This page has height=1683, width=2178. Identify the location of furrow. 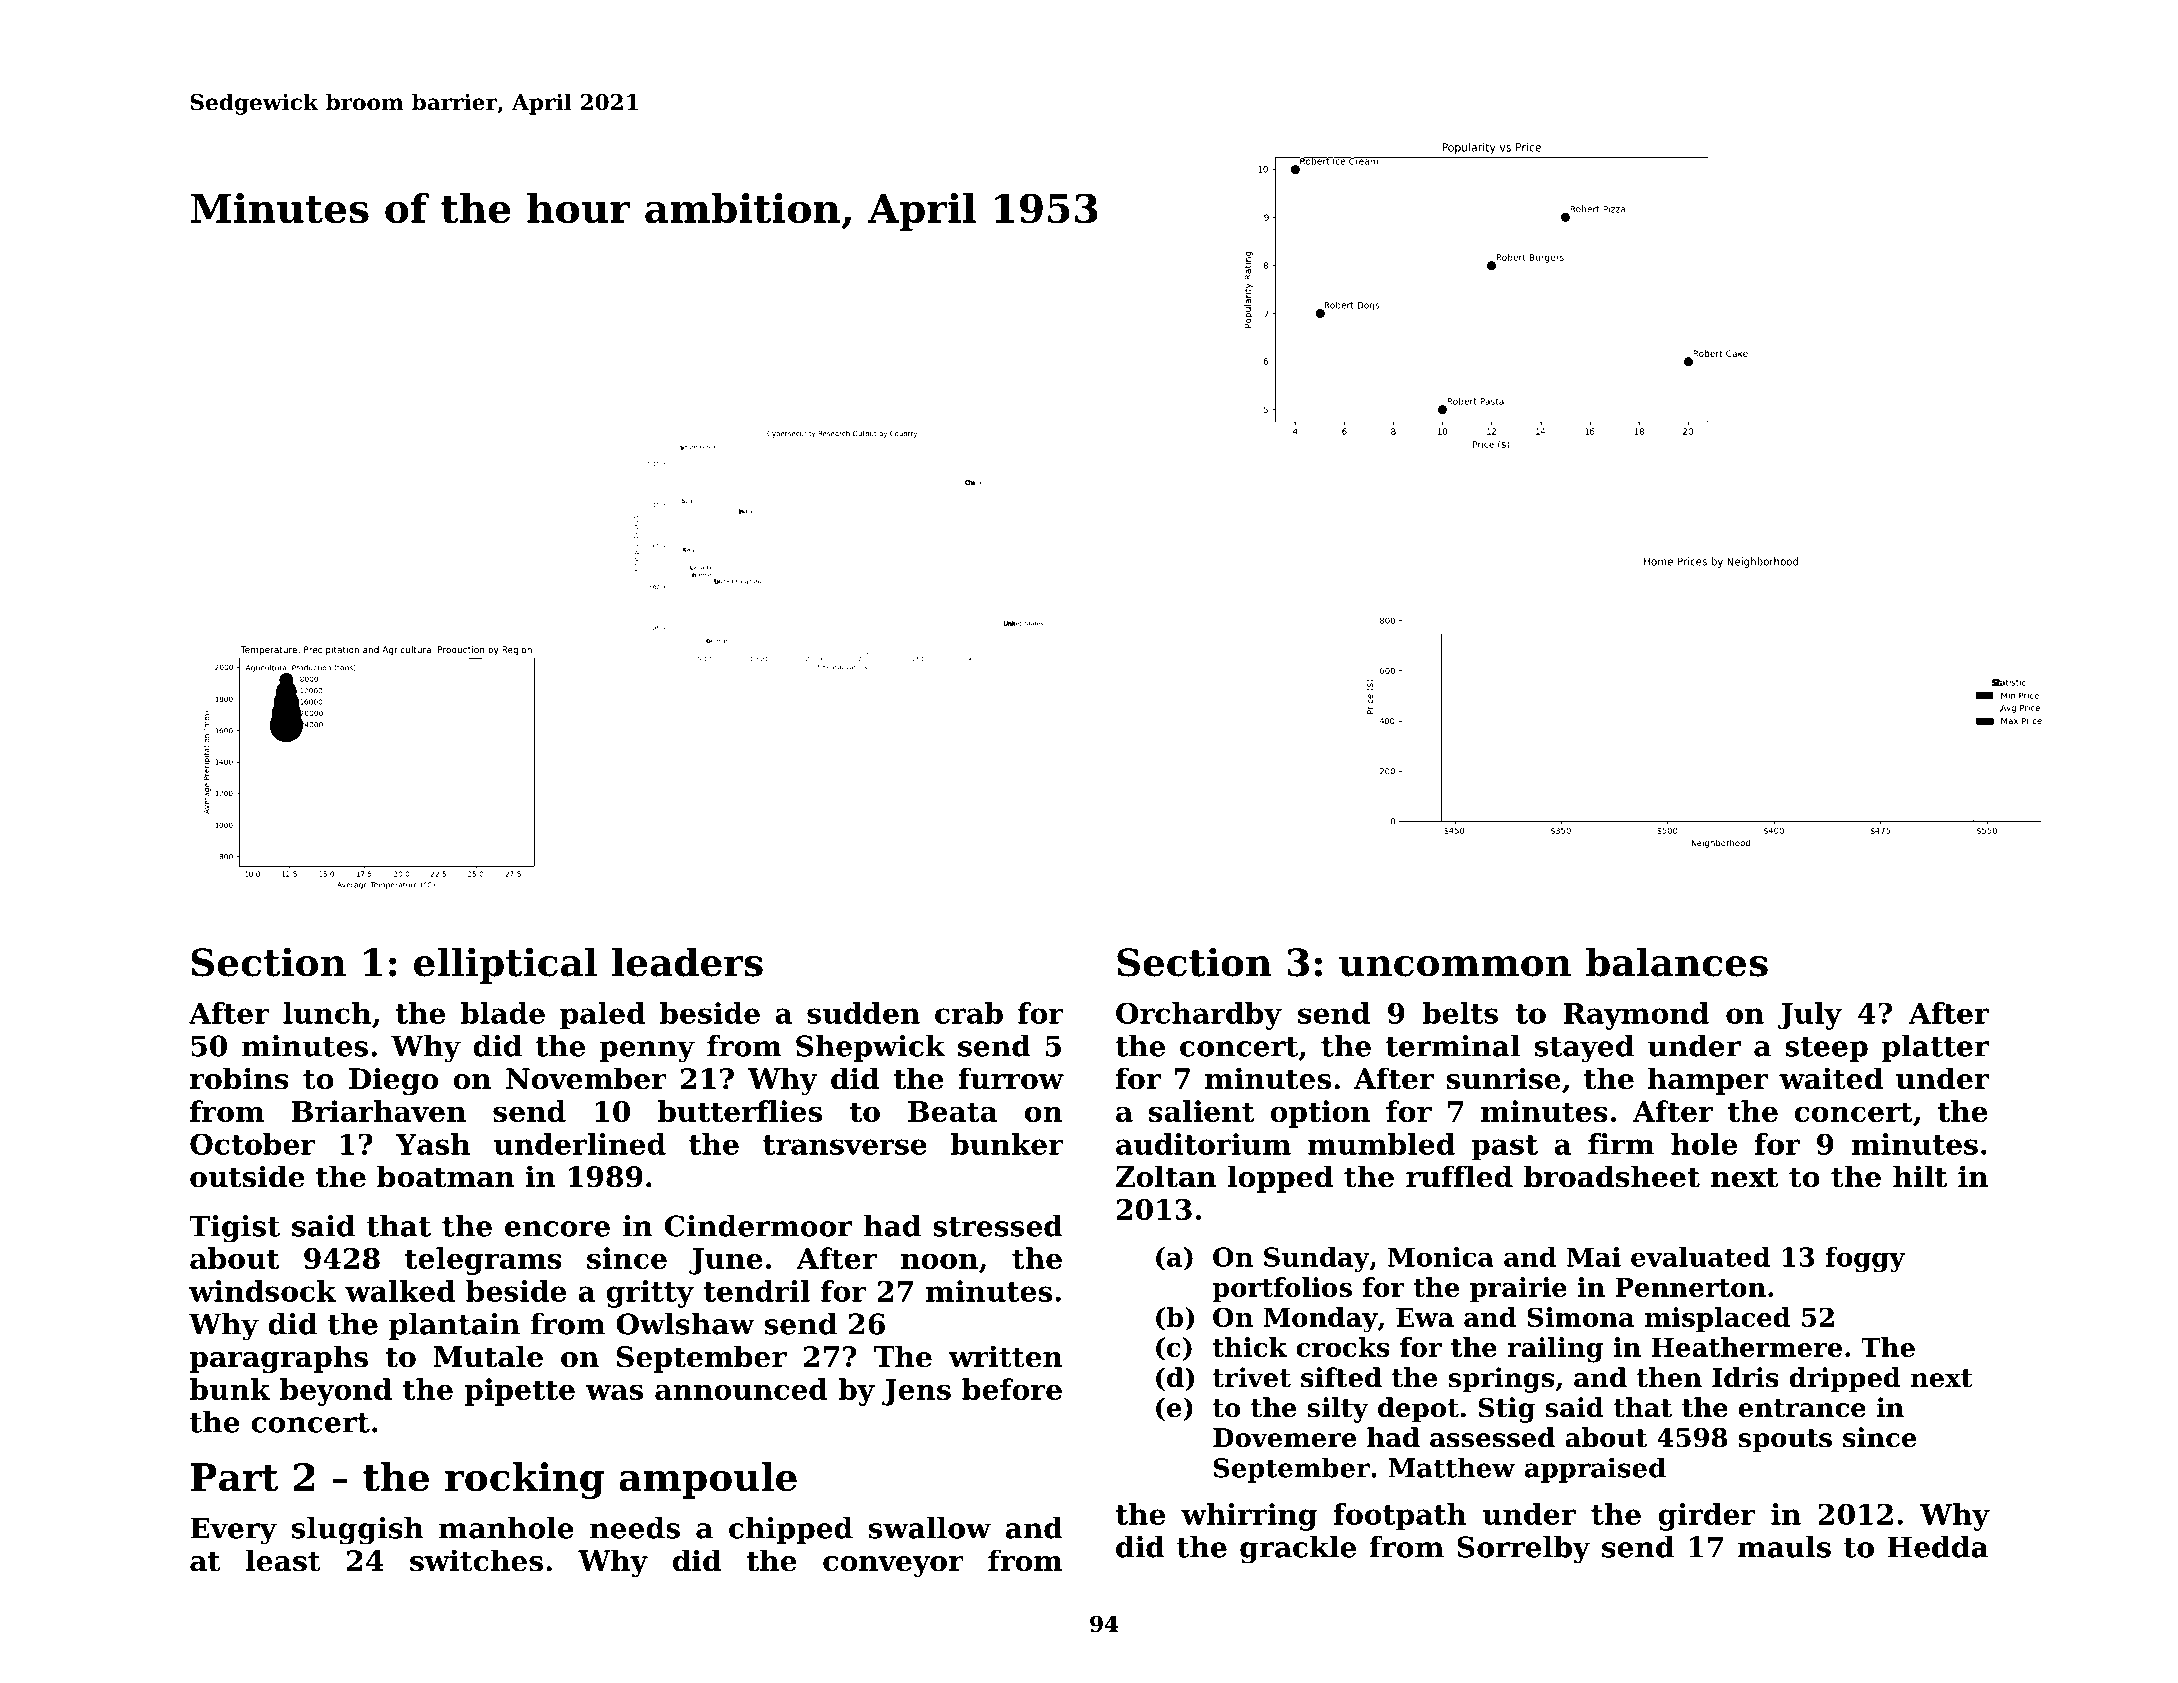
(1011, 1078).
